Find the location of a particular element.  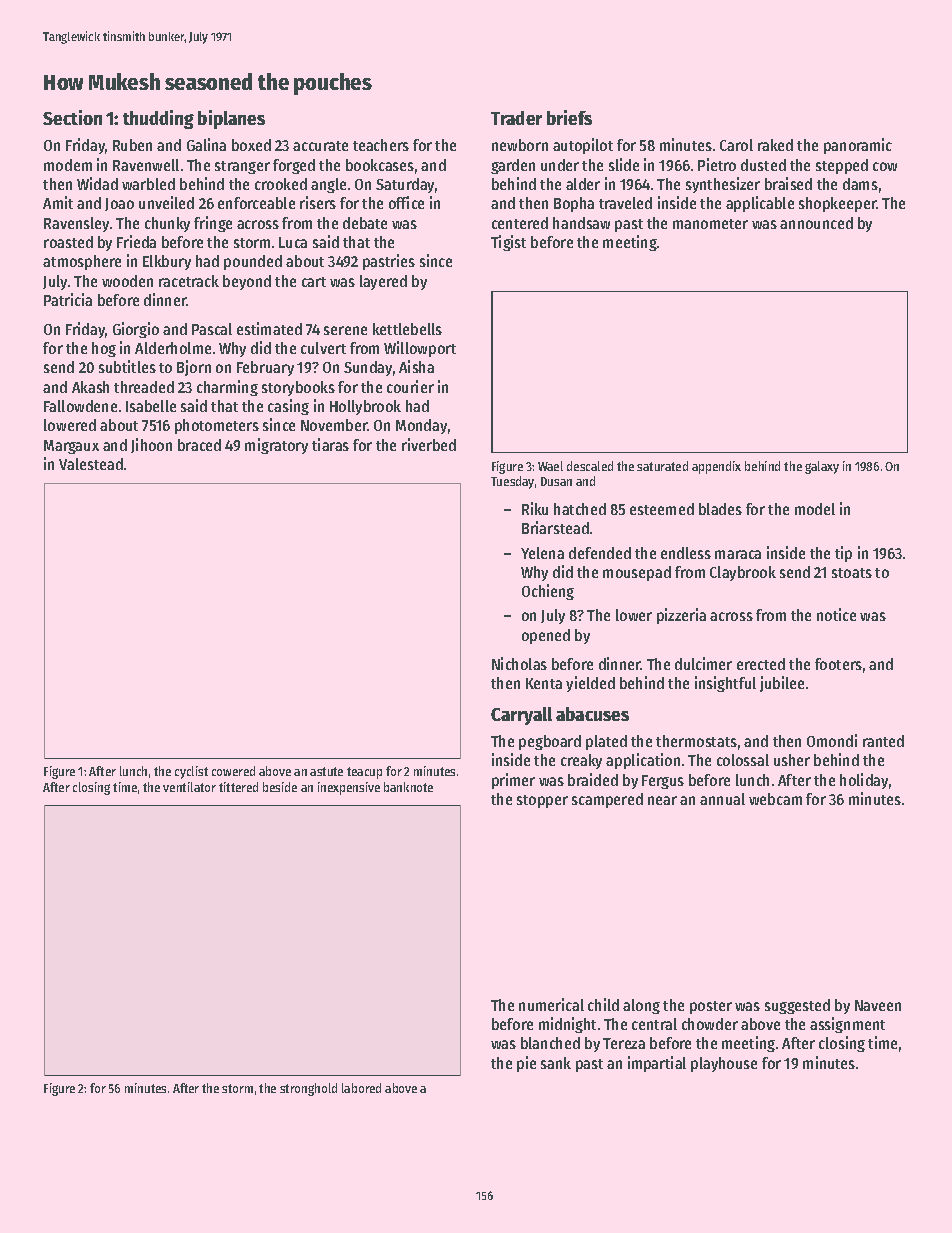

playhouse is located at coordinates (724, 1064).
